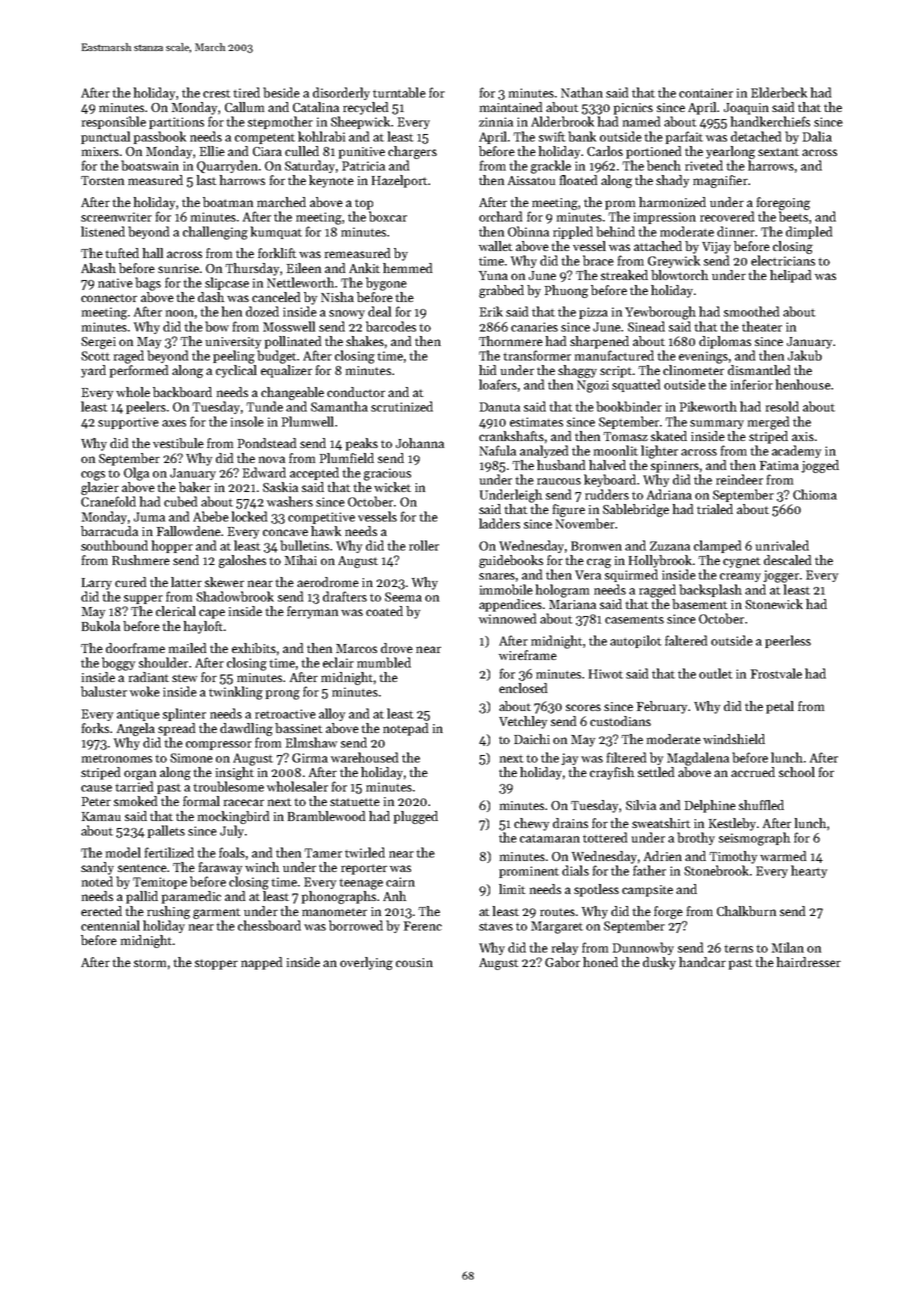  Describe the element at coordinates (706, 93) in the page. I see `container` at that location.
